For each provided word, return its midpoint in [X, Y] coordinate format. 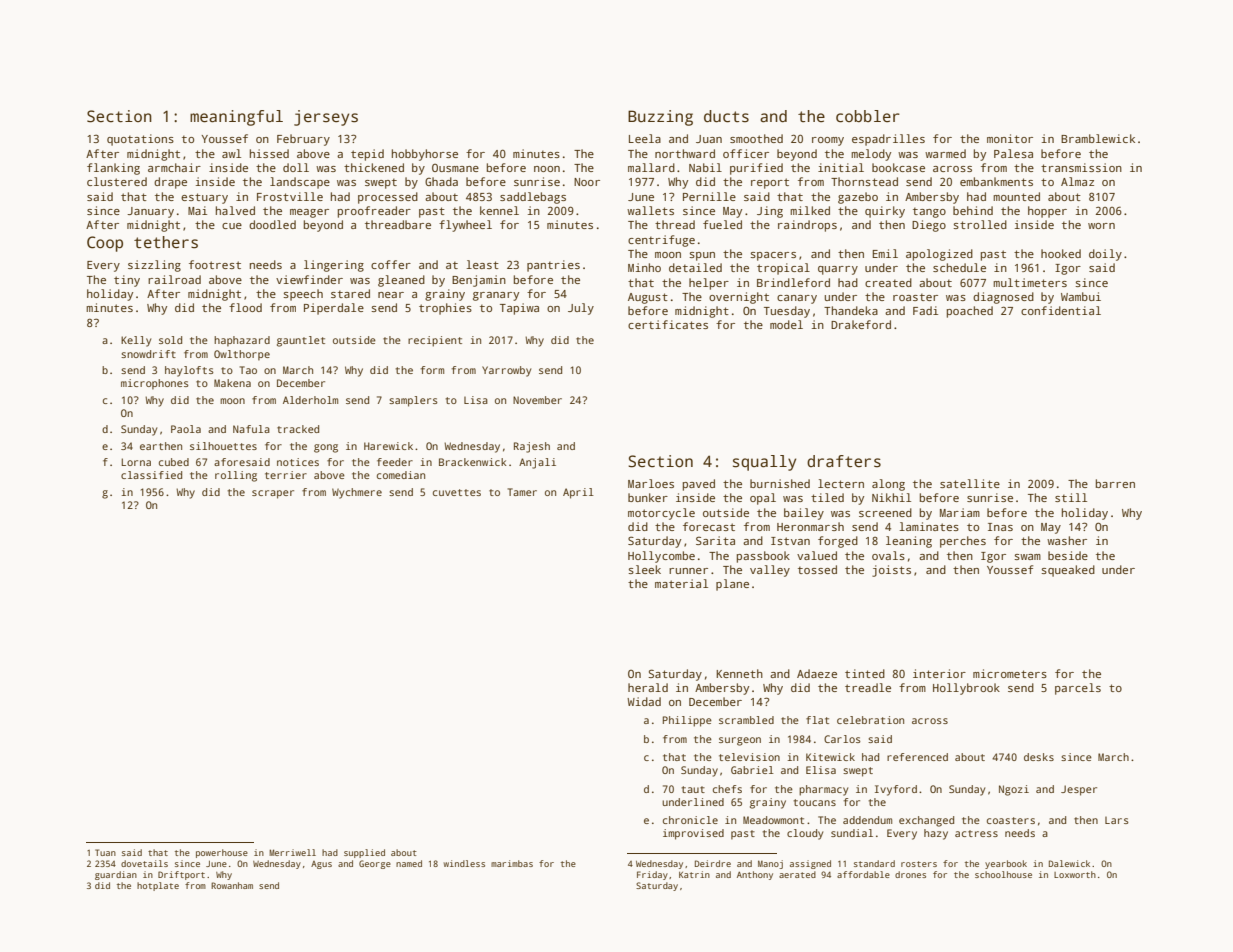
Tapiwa [519, 309]
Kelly [136, 341]
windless [464, 863]
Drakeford [861, 324]
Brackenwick [473, 462]
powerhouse [222, 853]
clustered [117, 181]
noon [547, 169]
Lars [1117, 820]
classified [151, 475]
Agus [321, 865]
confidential [1061, 310]
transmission [1081, 167]
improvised [693, 834]
